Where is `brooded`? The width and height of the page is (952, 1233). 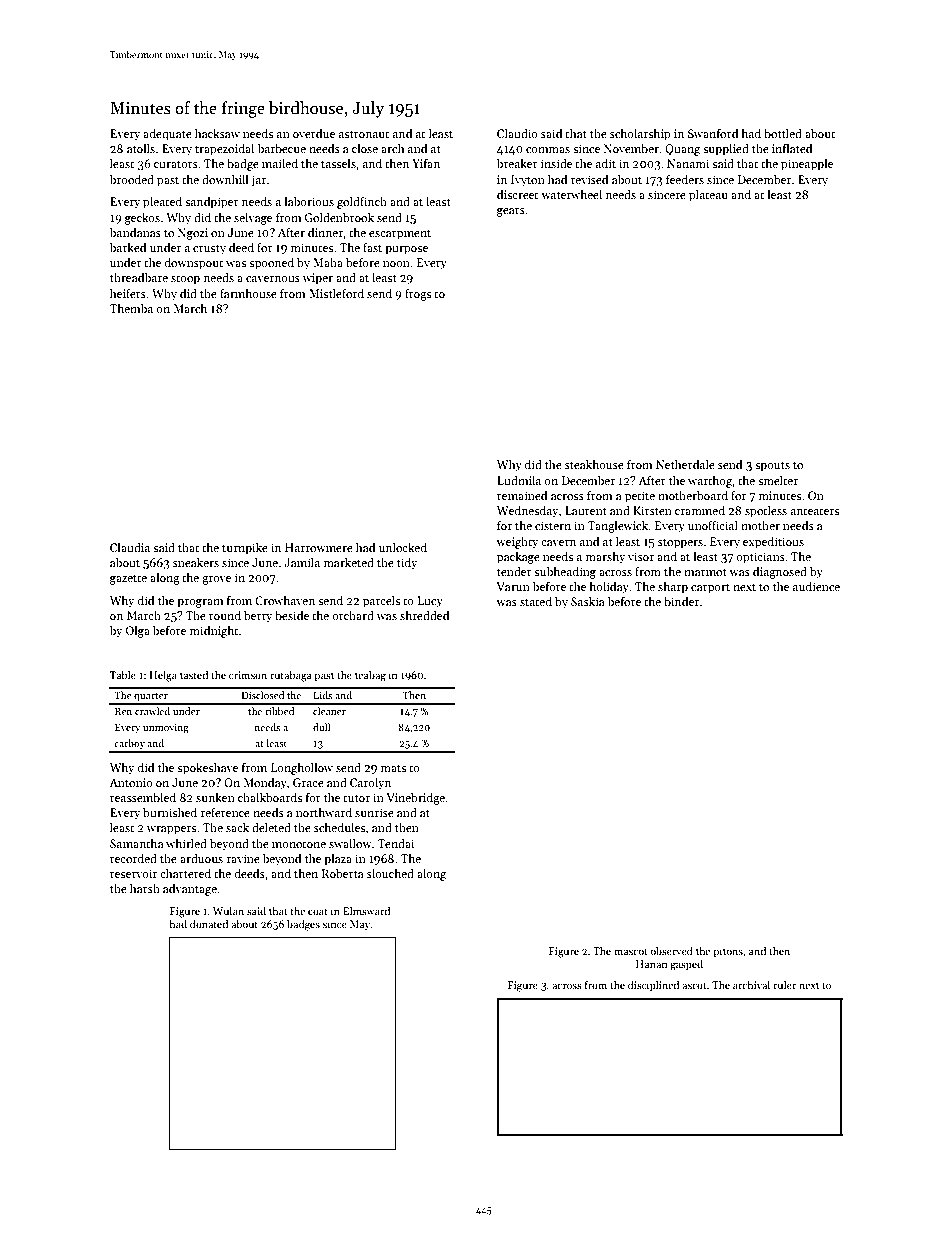 brooded is located at coordinates (132, 179).
